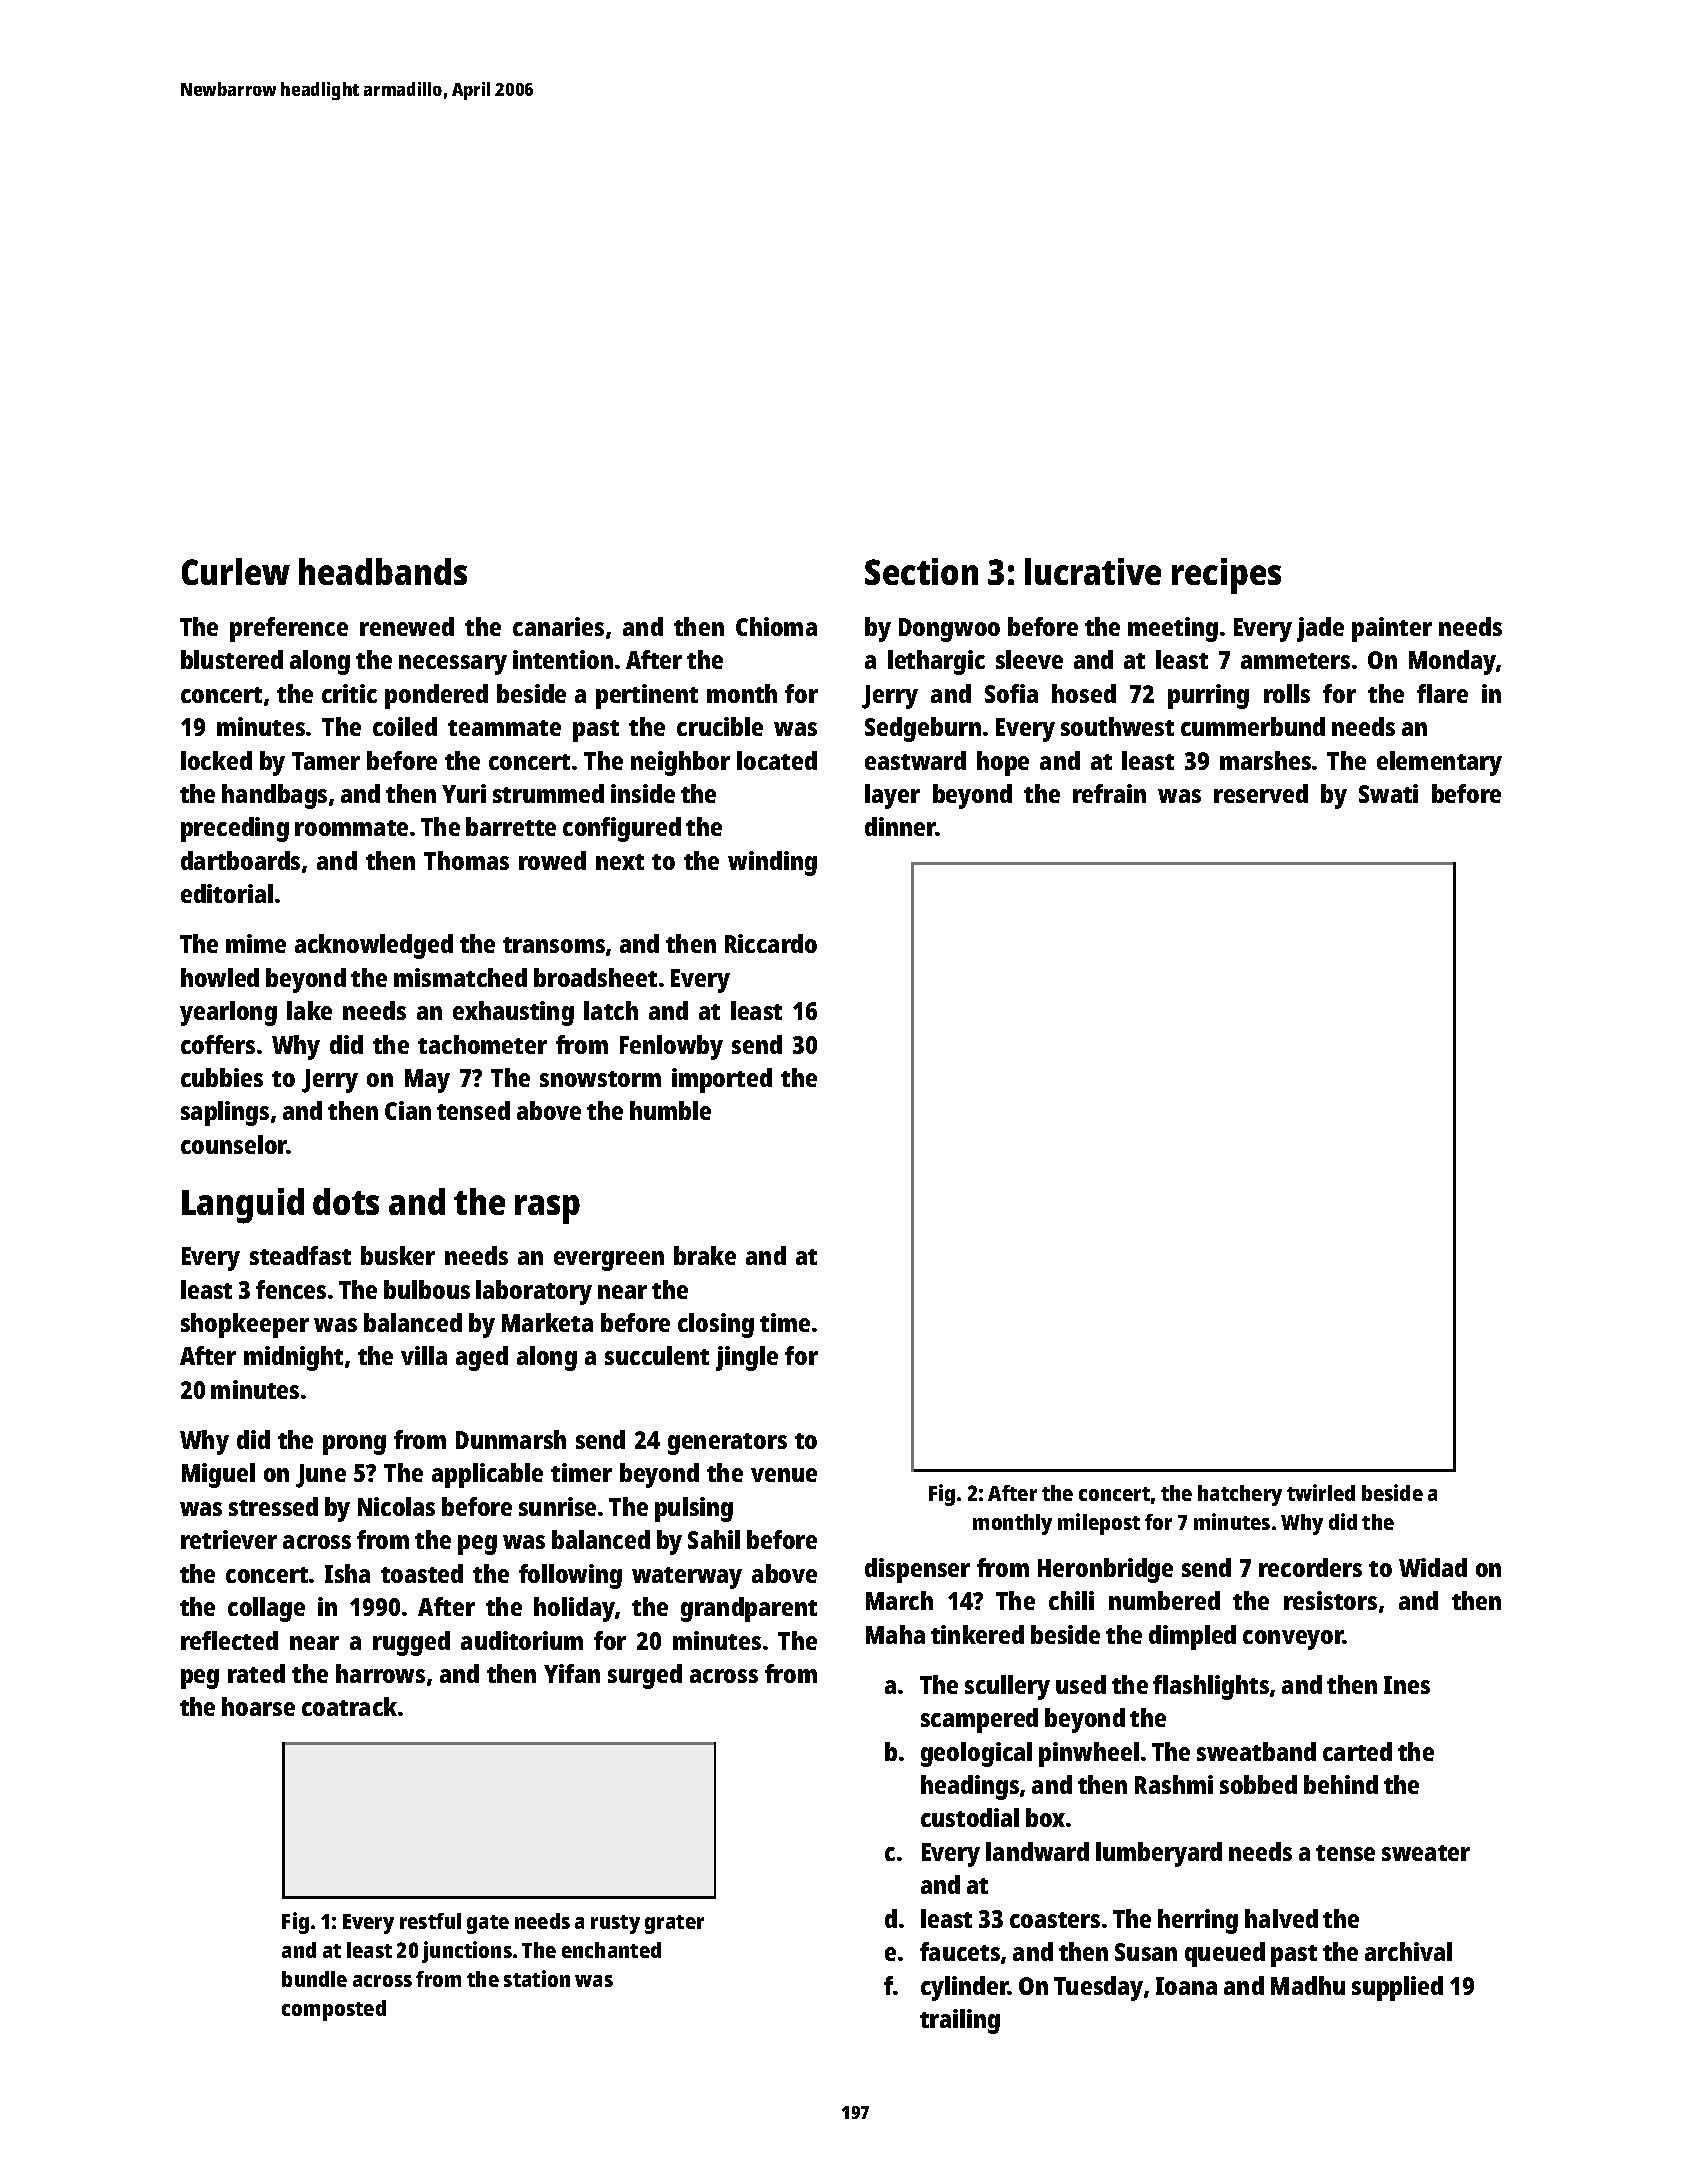  I want to click on composted, so click(334, 2010).
